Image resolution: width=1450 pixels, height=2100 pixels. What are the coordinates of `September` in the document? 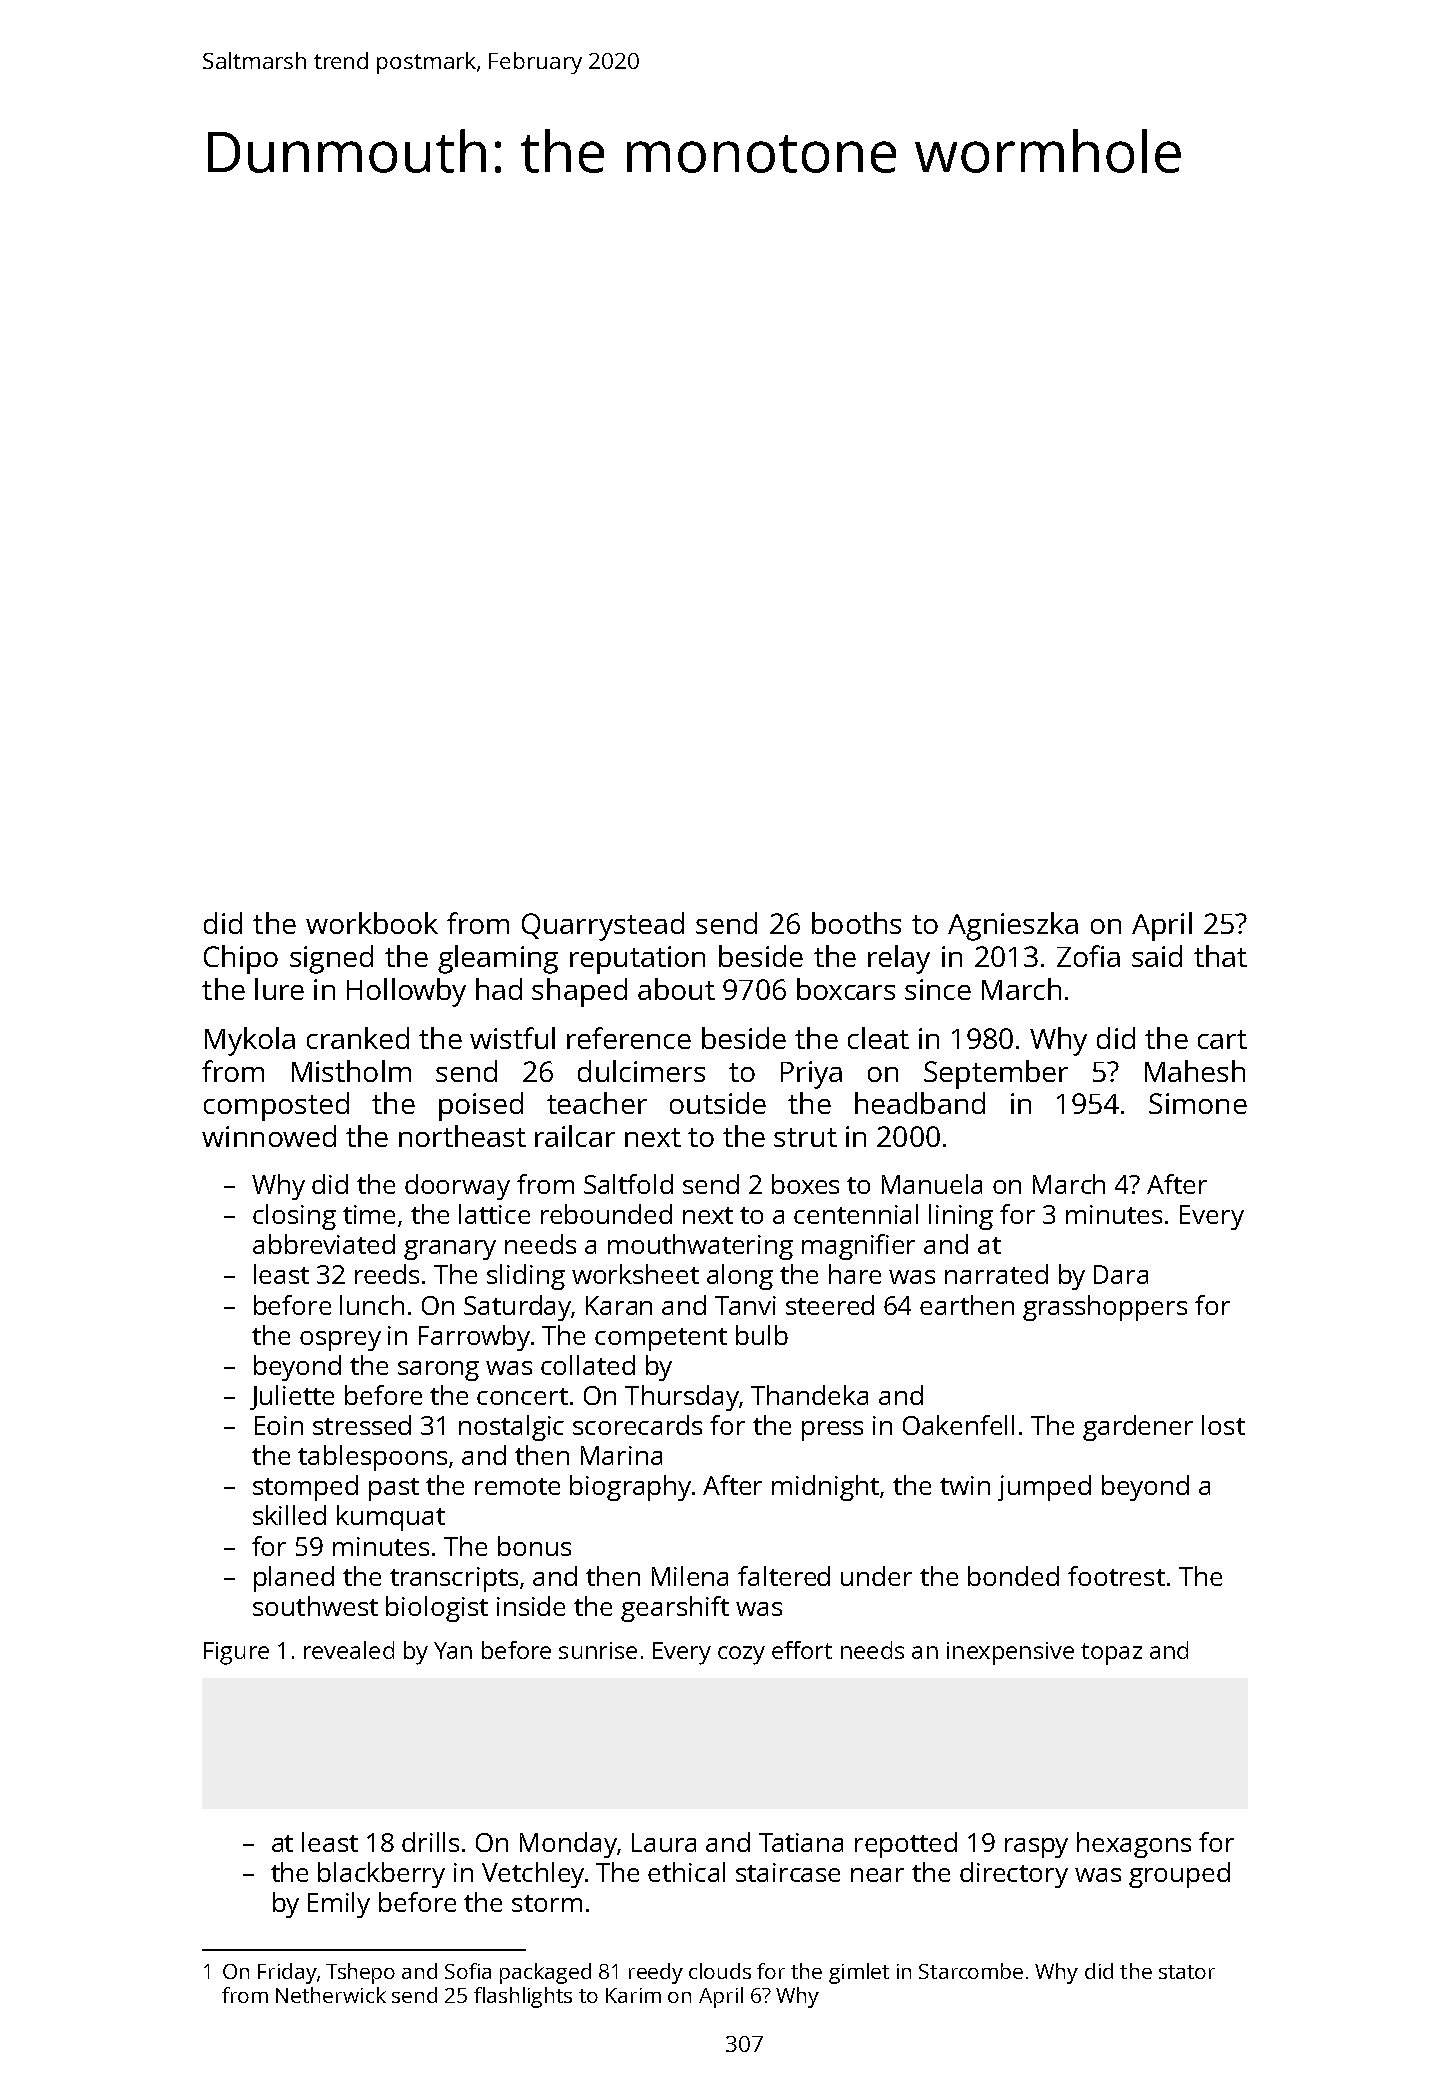 It's located at (996, 1074).
